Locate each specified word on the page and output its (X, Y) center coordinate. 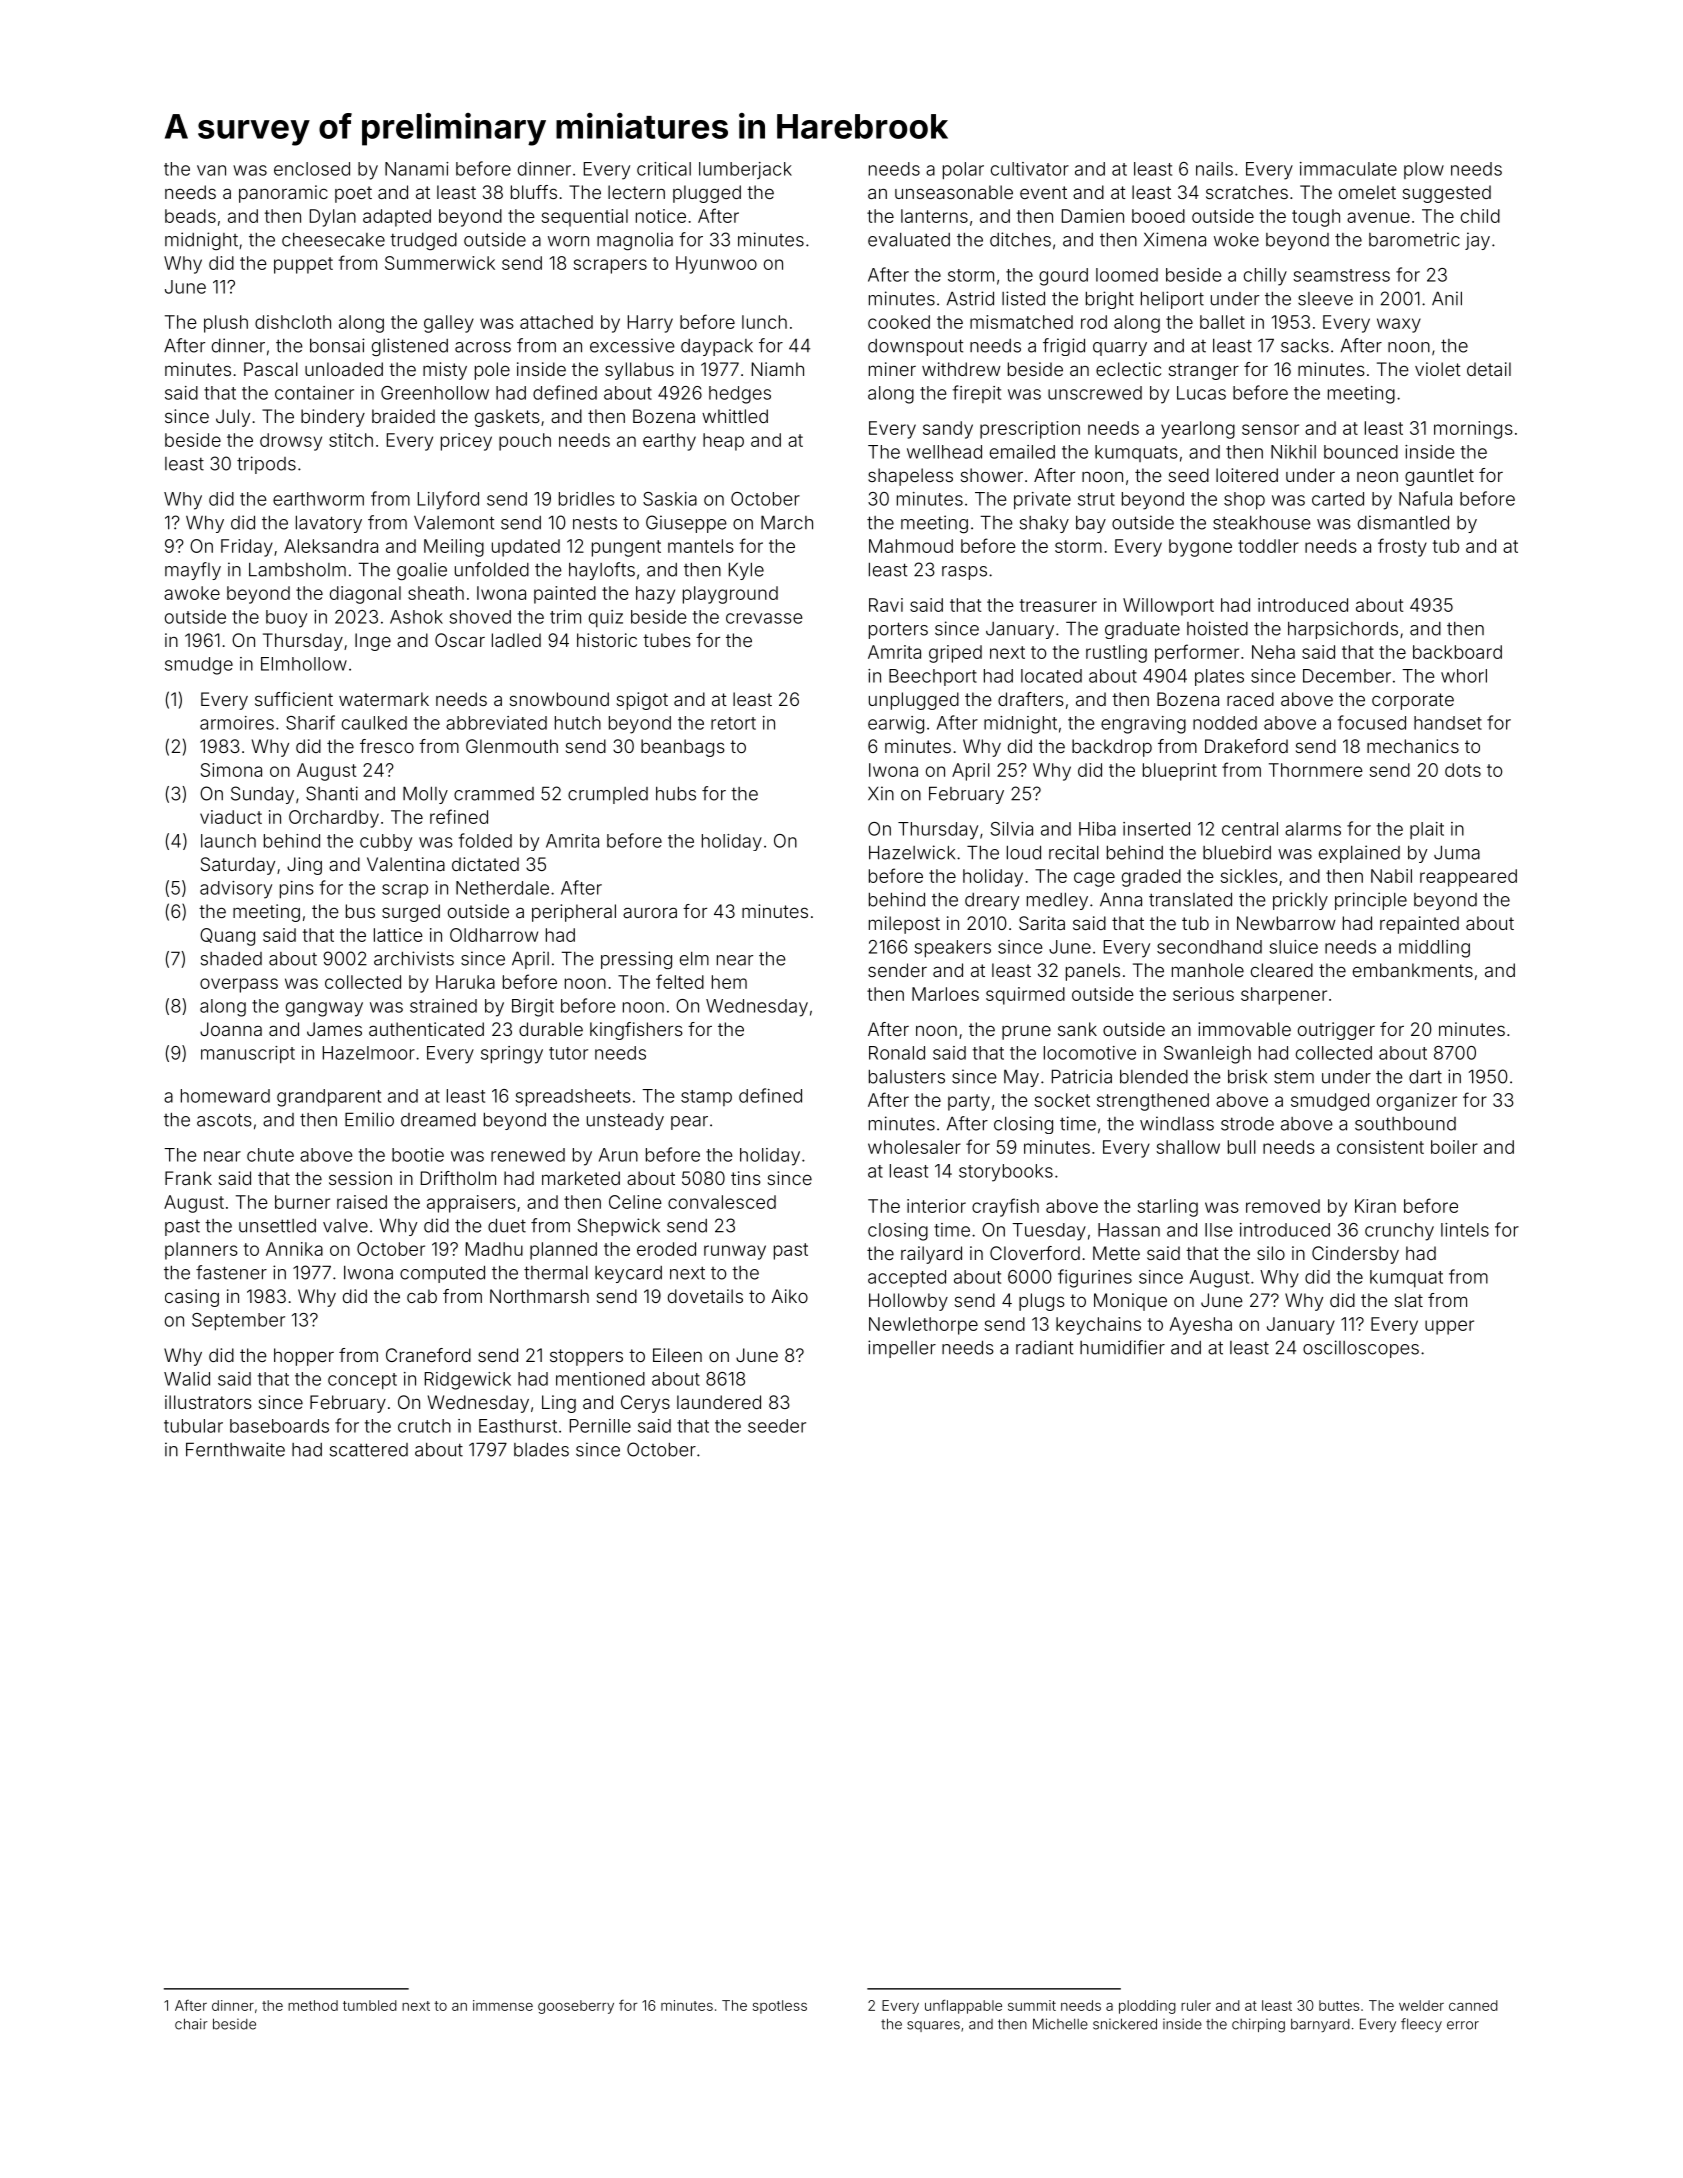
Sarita (1042, 923)
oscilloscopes (1361, 1349)
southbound (1405, 1124)
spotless (780, 2007)
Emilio (369, 1119)
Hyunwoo (716, 265)
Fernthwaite (235, 1449)
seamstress (1341, 275)
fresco (387, 746)
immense (503, 2005)
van (211, 170)
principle (1371, 901)
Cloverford (1035, 1253)
